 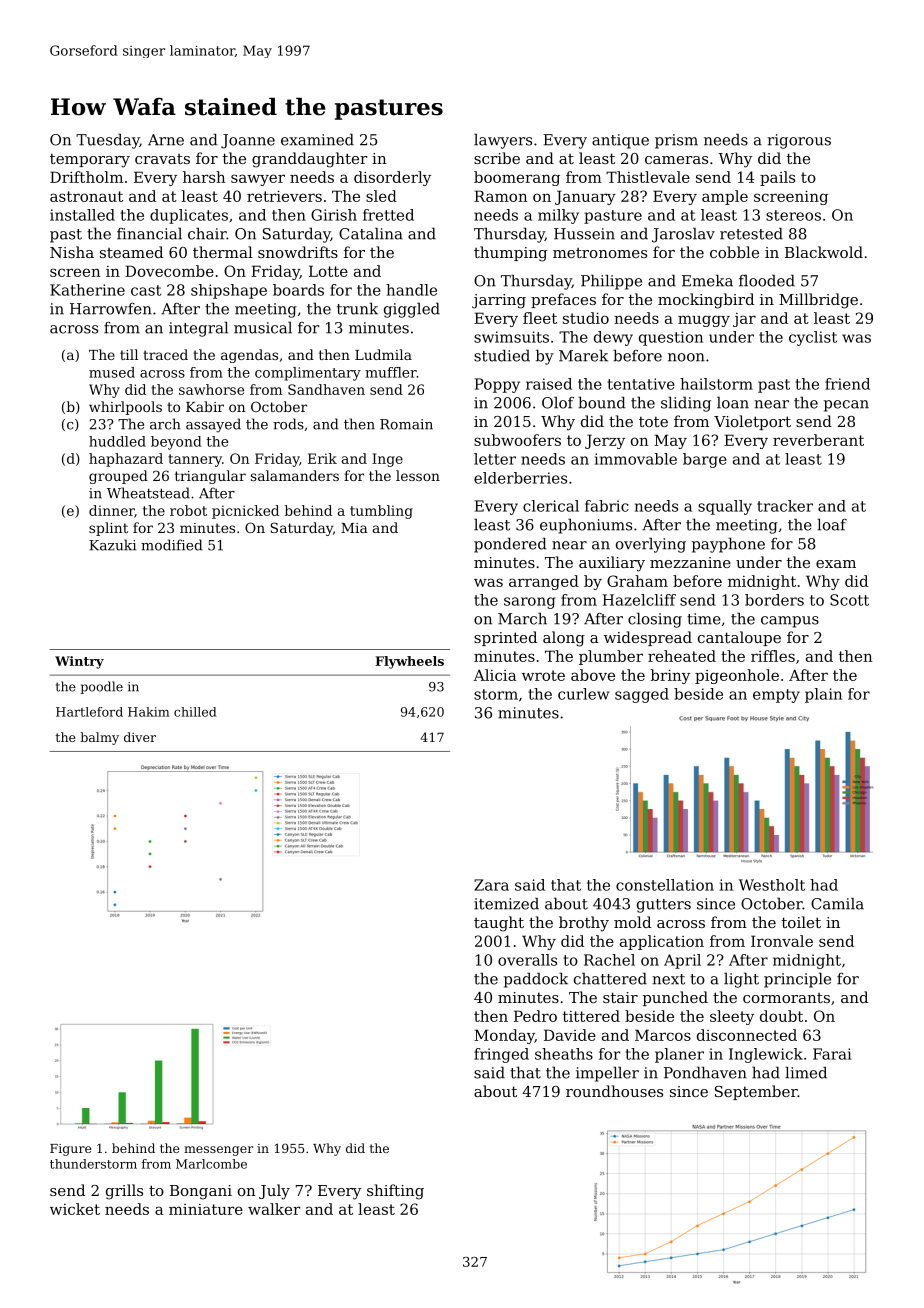 I want to click on rods, so click(x=288, y=424).
